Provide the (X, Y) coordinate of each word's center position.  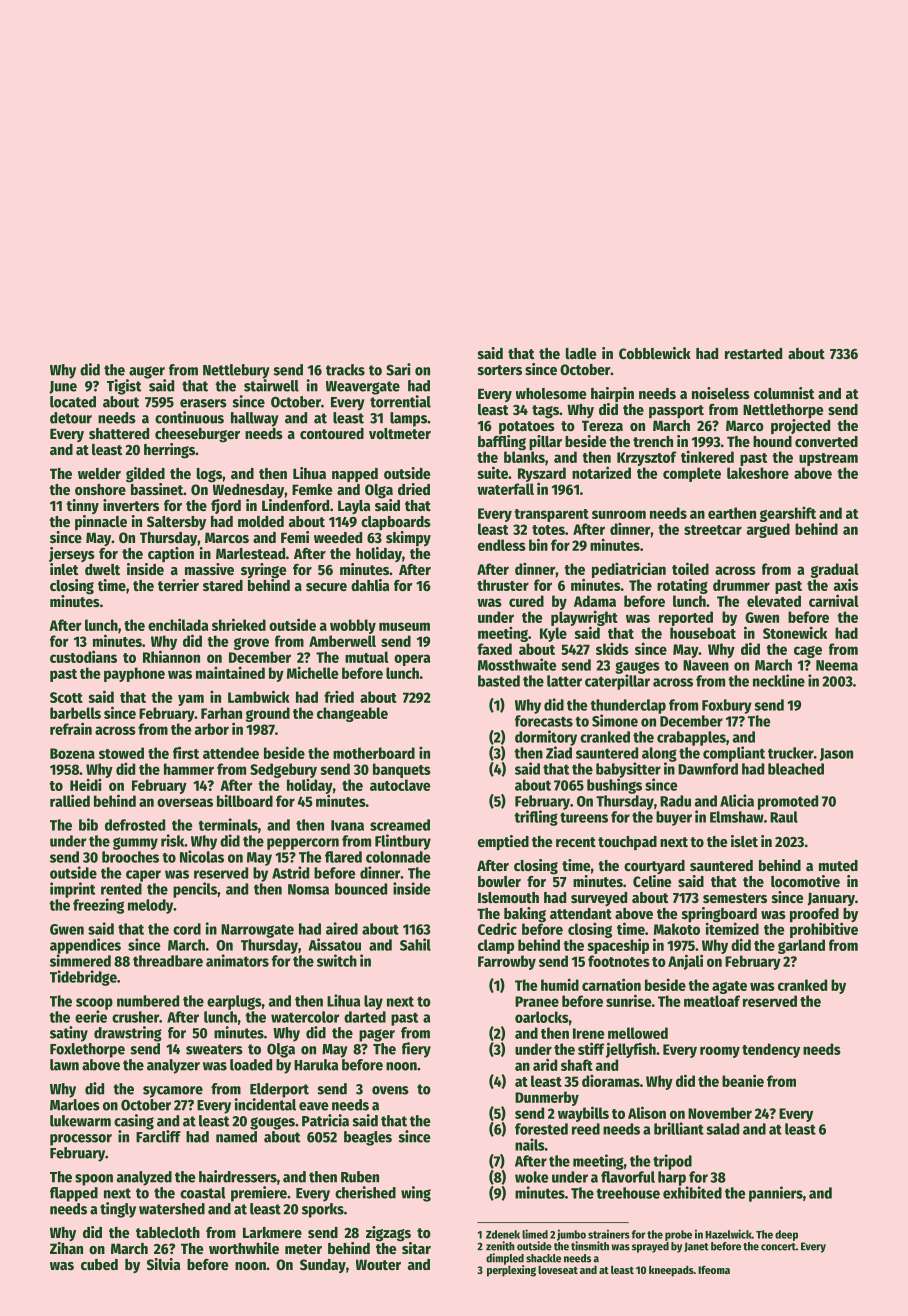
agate (729, 987)
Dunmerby (547, 1098)
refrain (71, 728)
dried (414, 489)
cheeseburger (197, 435)
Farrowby (507, 962)
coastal (203, 1193)
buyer (674, 818)
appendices (85, 946)
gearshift (788, 514)
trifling (536, 818)
